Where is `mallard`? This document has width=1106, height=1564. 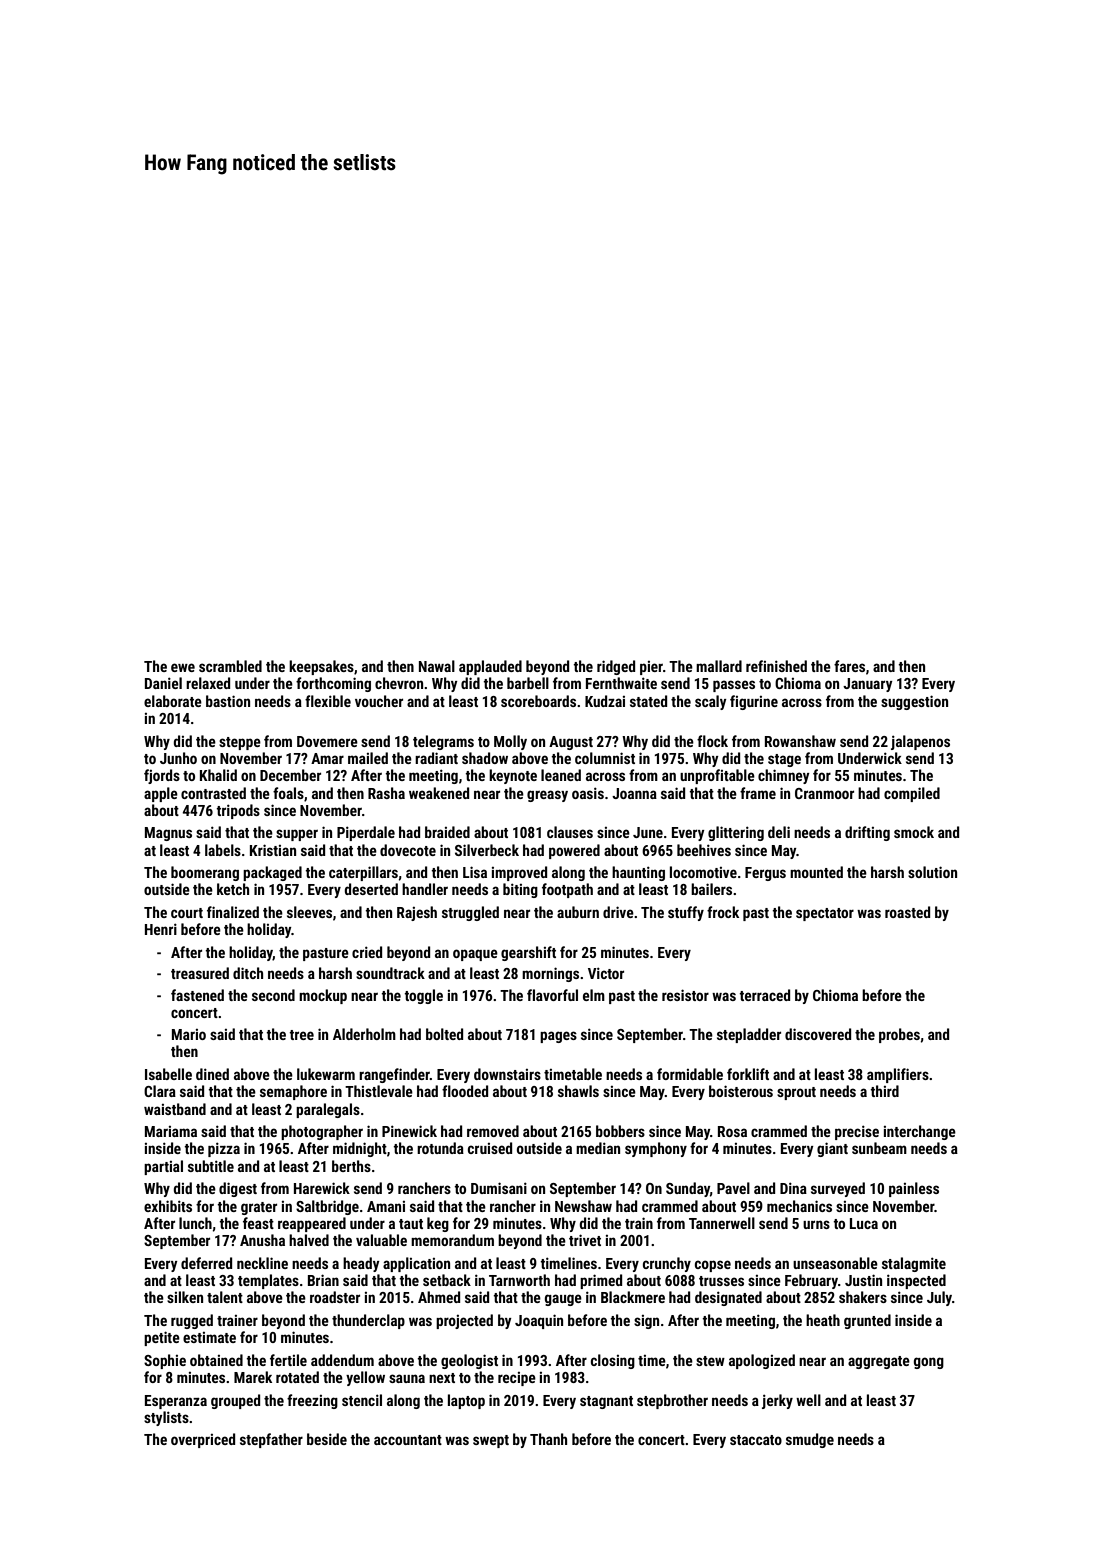 mallard is located at coordinates (719, 666).
